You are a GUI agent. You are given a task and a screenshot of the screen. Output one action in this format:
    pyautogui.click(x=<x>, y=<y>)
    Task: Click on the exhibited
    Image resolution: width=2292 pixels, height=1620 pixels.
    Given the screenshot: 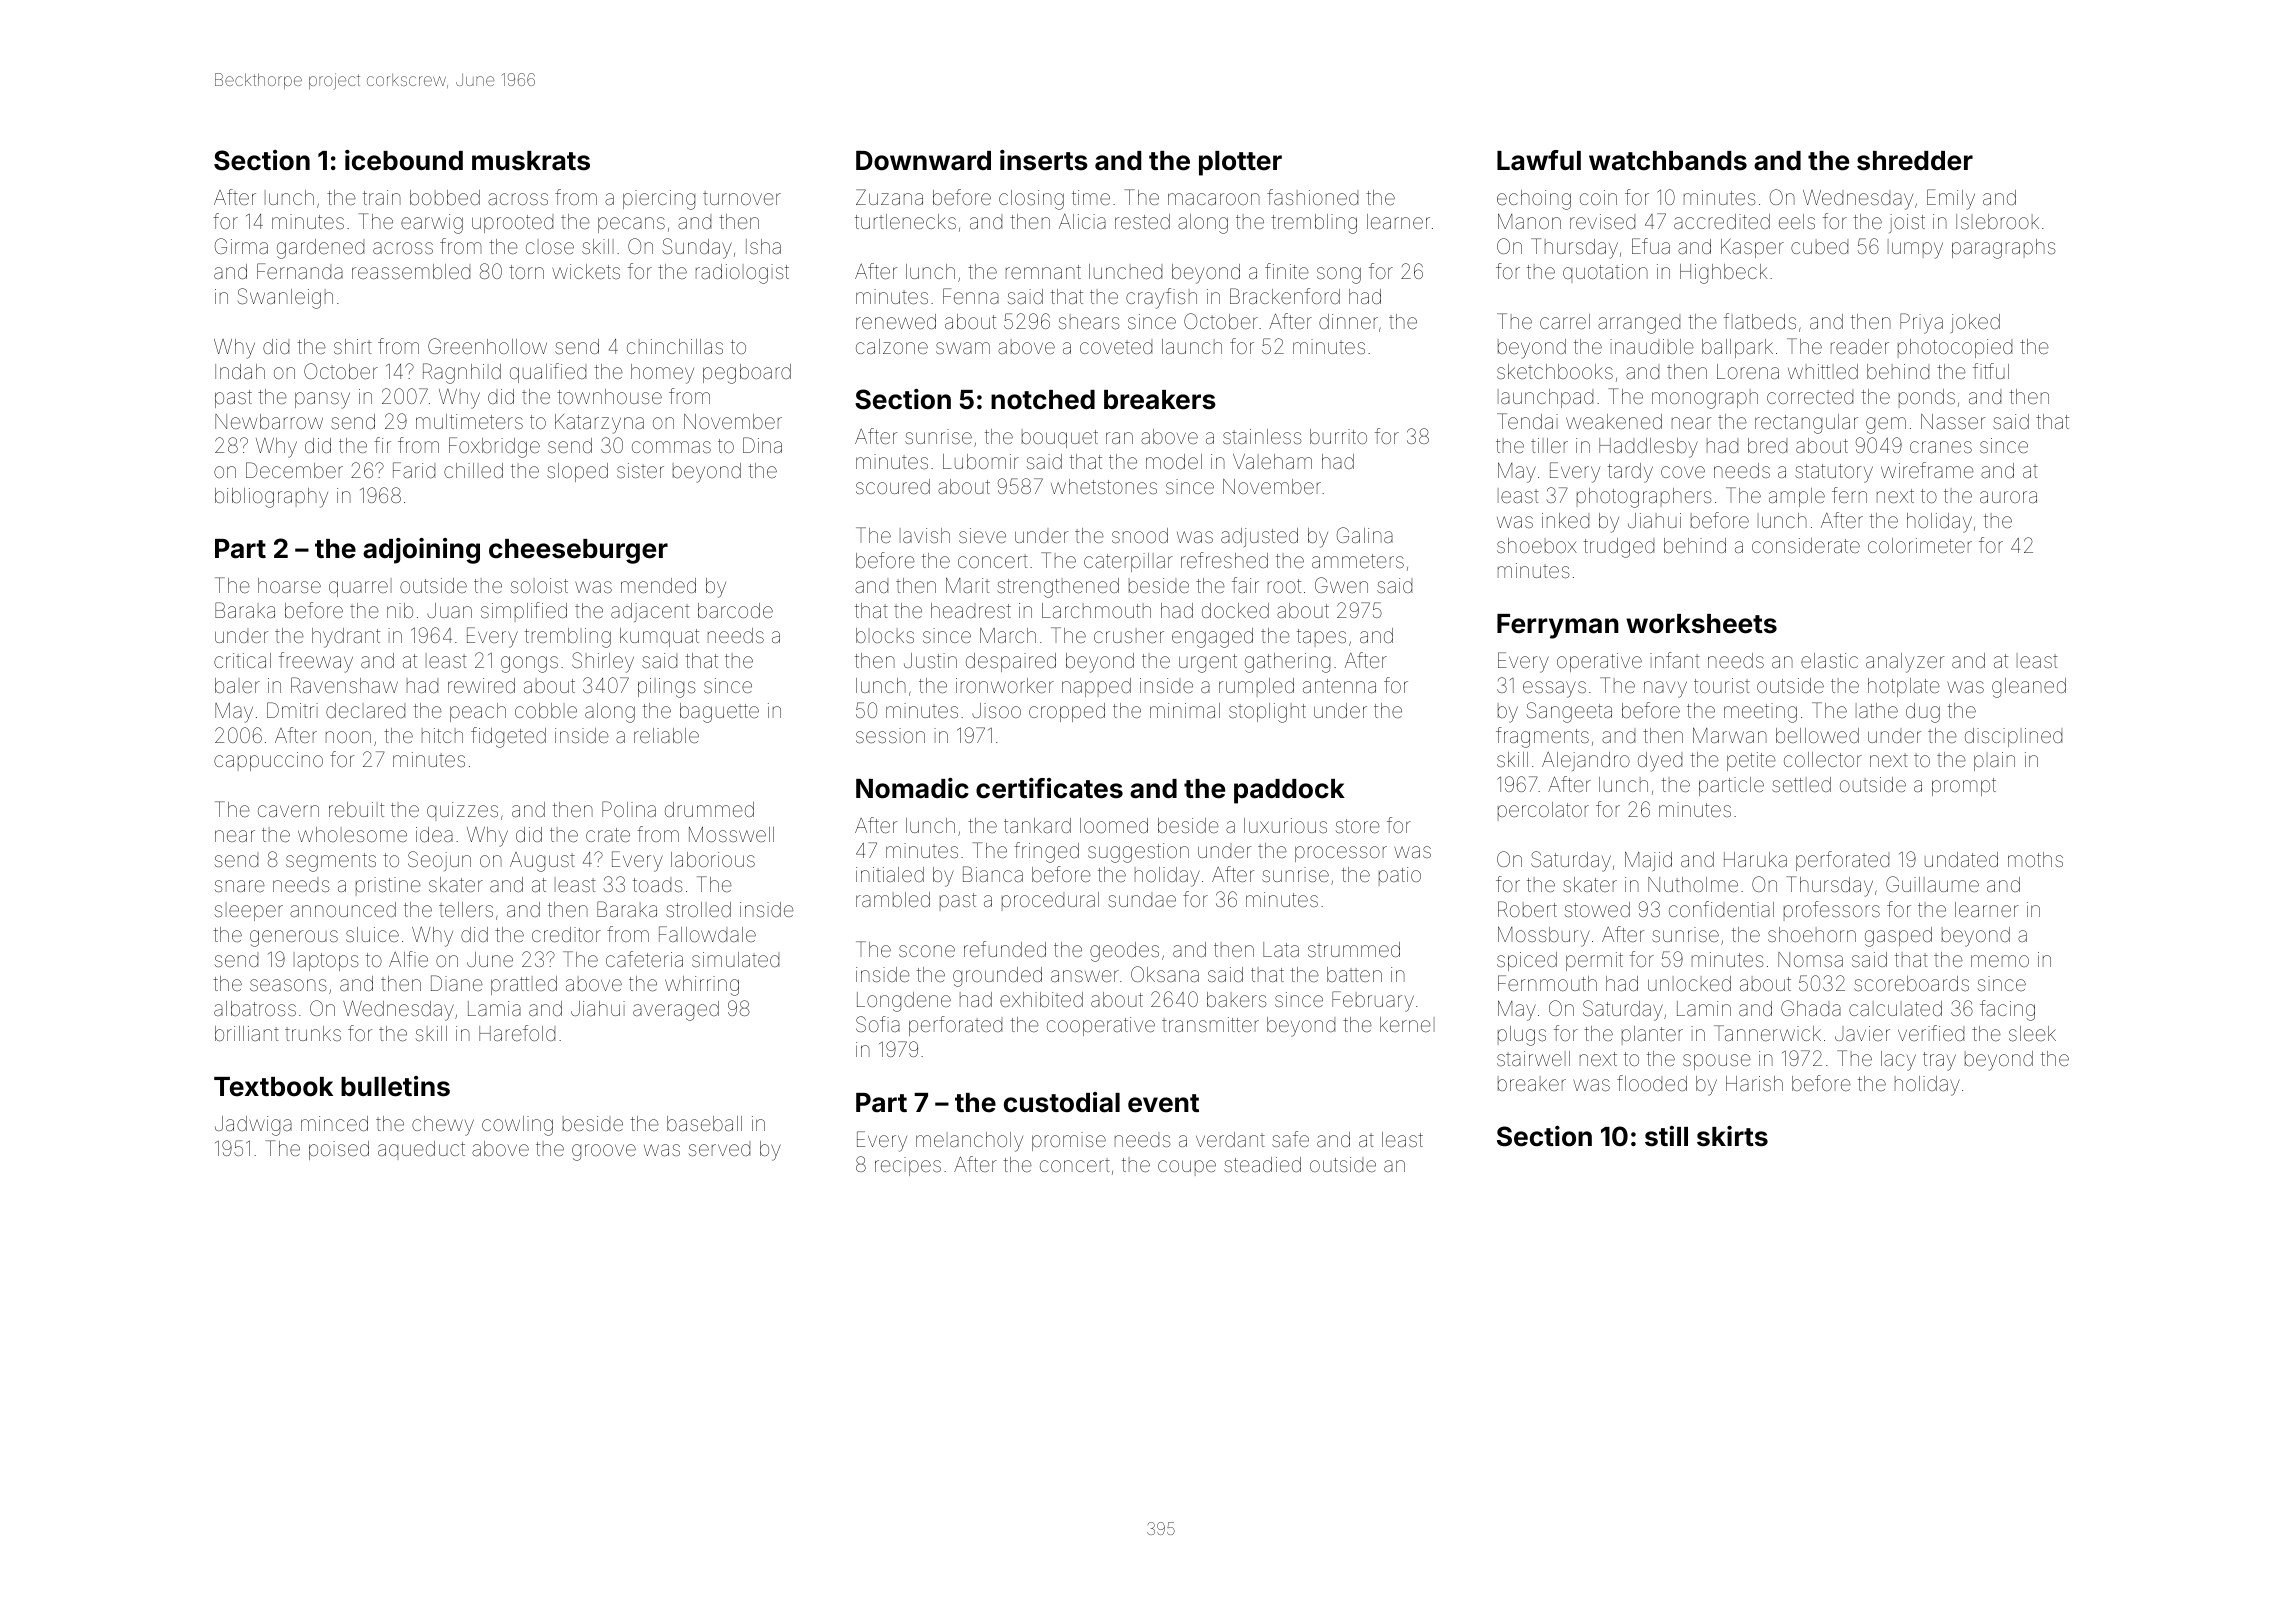 What is the action you would take?
    pyautogui.click(x=1041, y=999)
